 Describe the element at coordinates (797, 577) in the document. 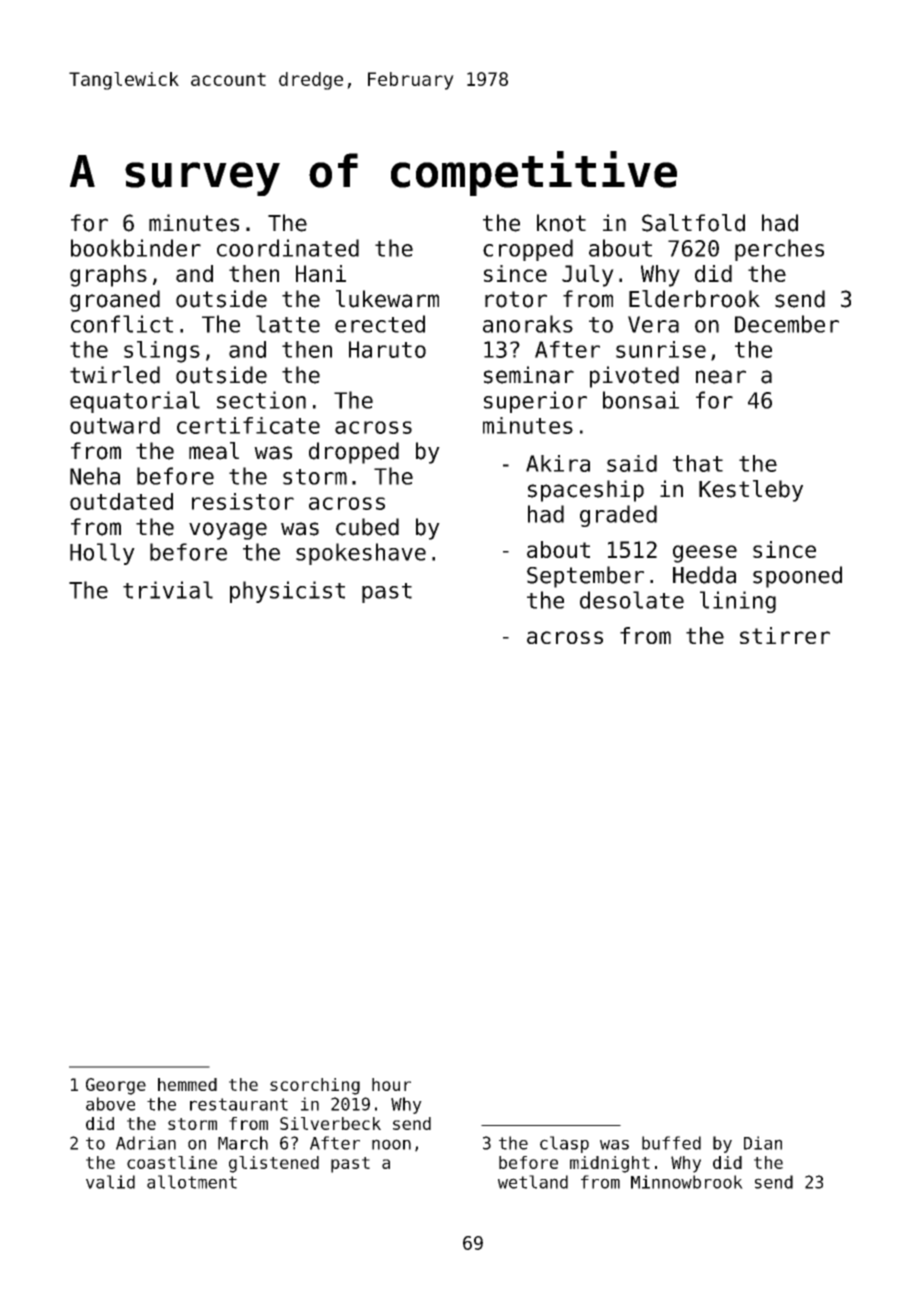

I see `spooned` at that location.
